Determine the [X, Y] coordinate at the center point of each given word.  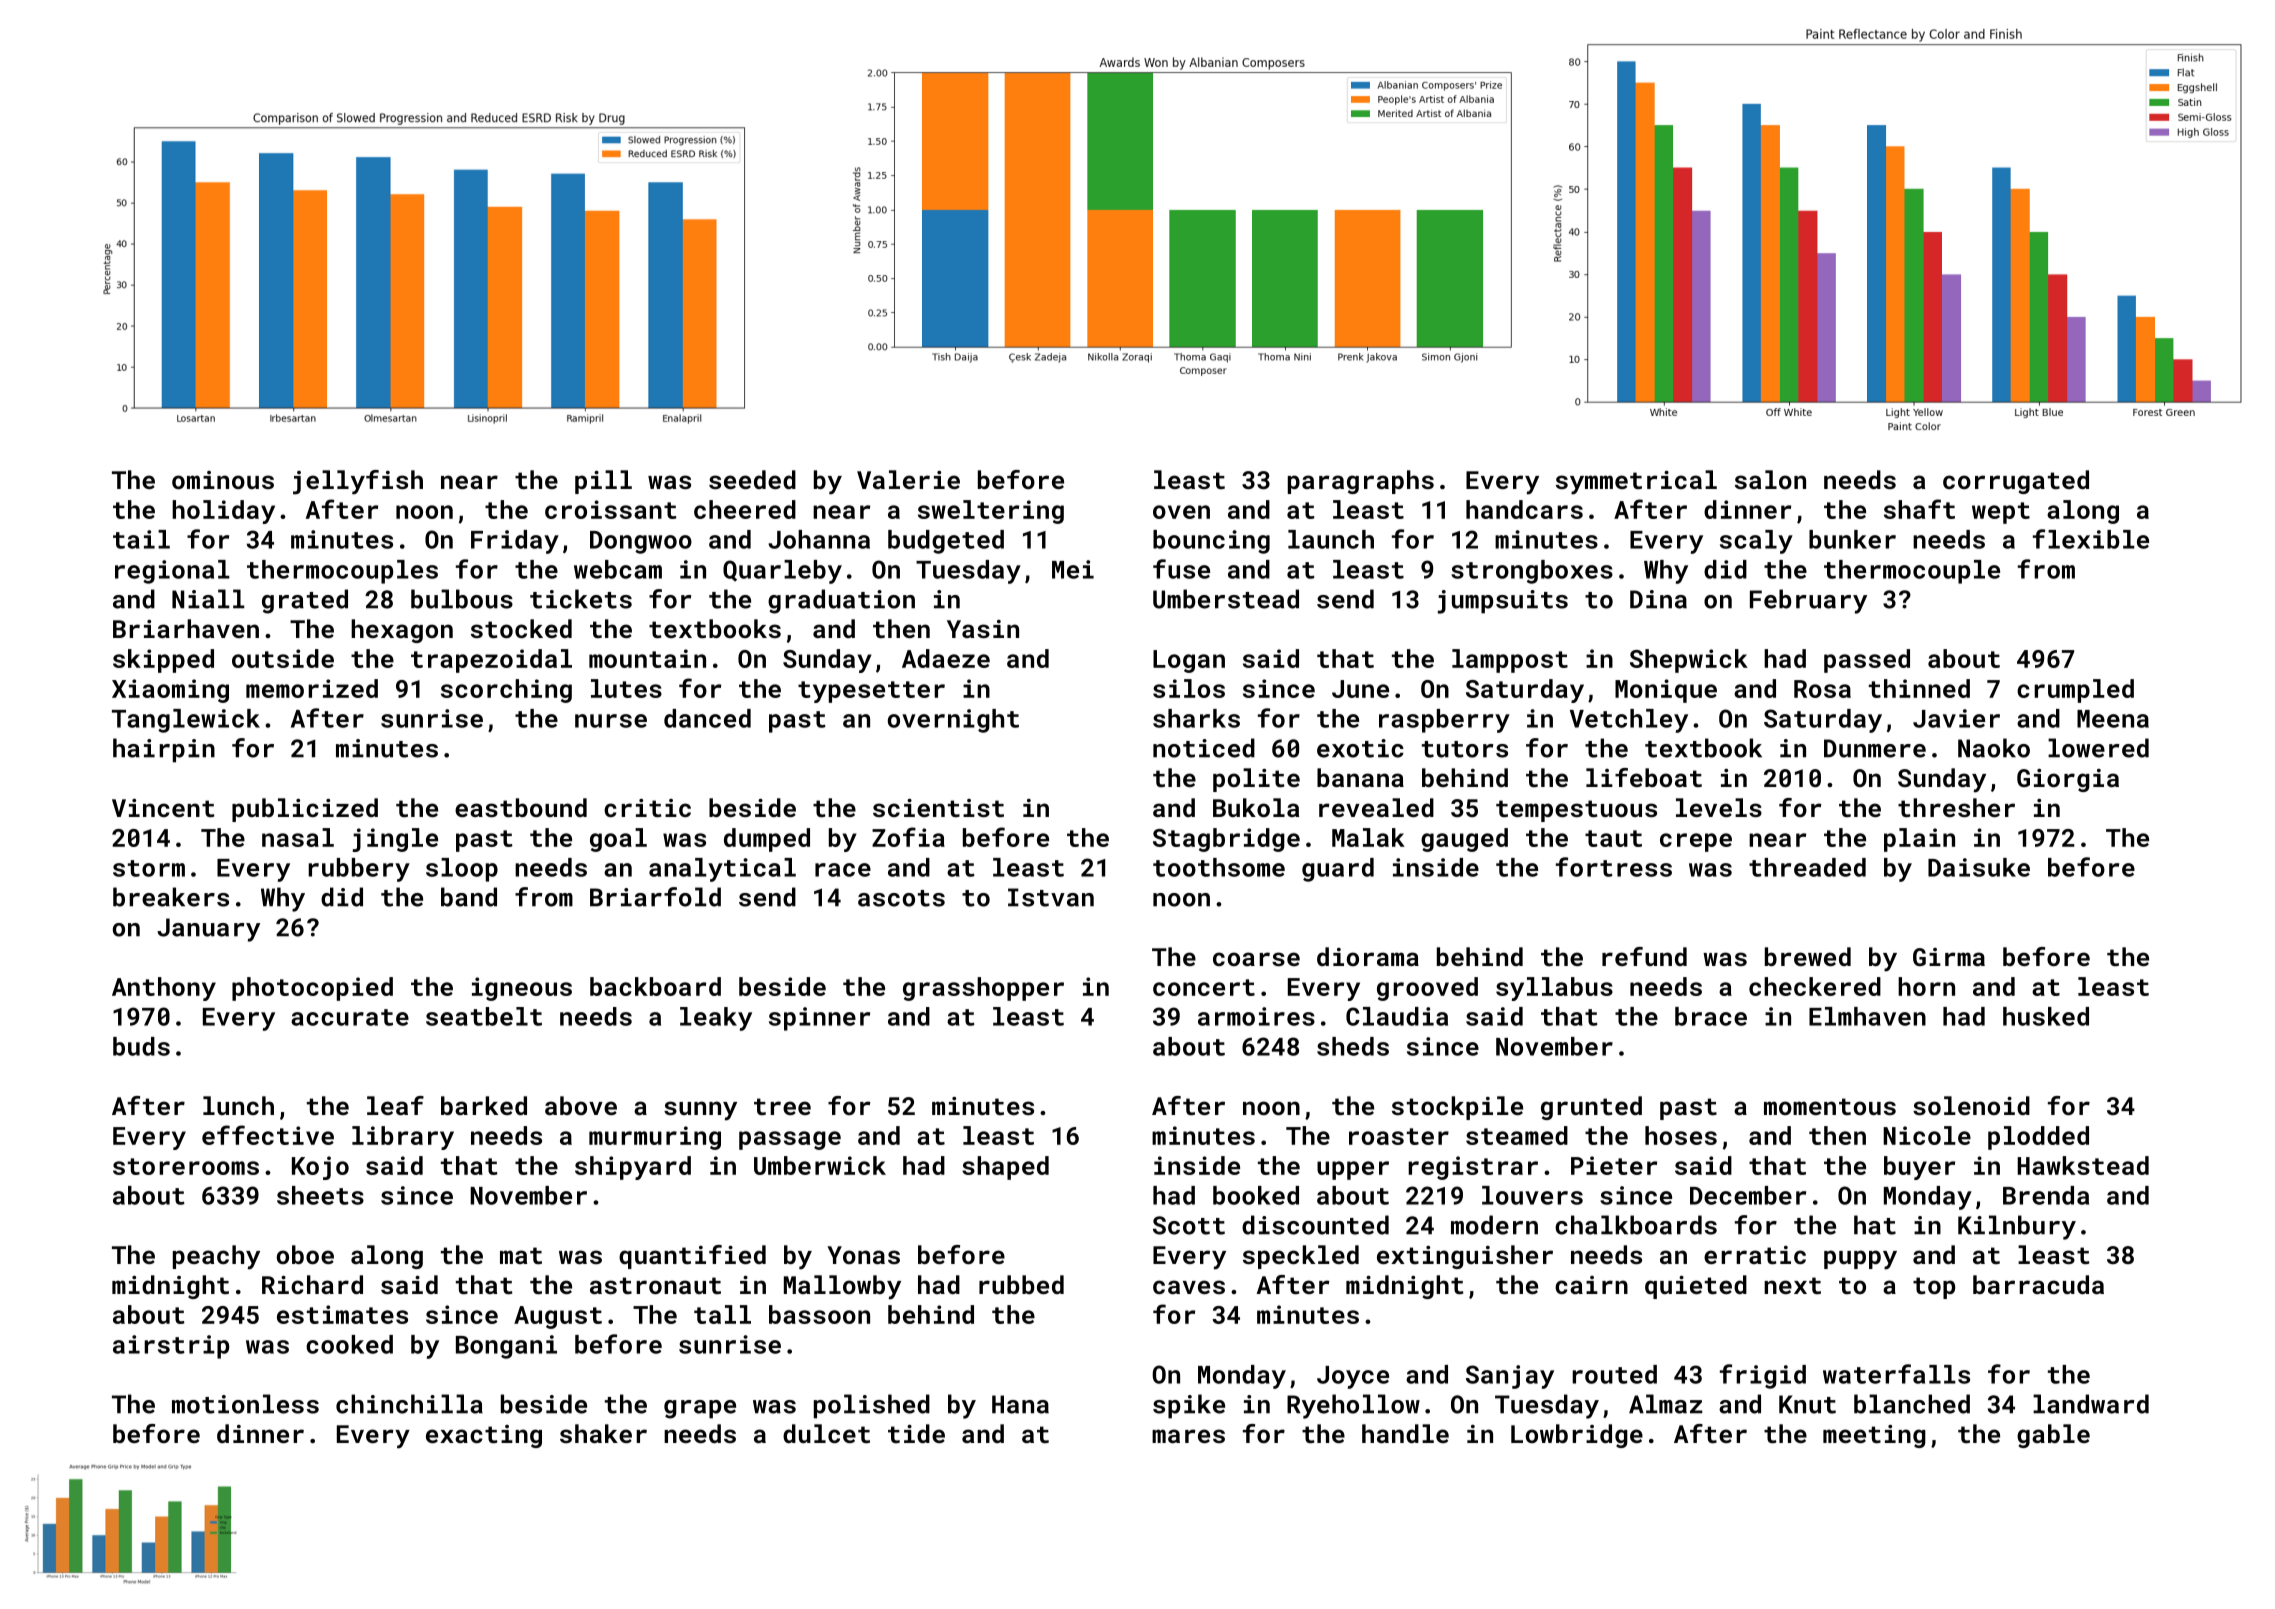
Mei [1073, 569]
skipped [163, 661]
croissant [611, 509]
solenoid [1971, 1105]
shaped [1005, 1168]
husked [2046, 1016]
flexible [2091, 539]
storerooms [186, 1166]
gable [2053, 1436]
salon [1770, 479]
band [469, 897]
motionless [245, 1404]
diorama [1368, 956]
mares [1188, 1436]
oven [1181, 512]
